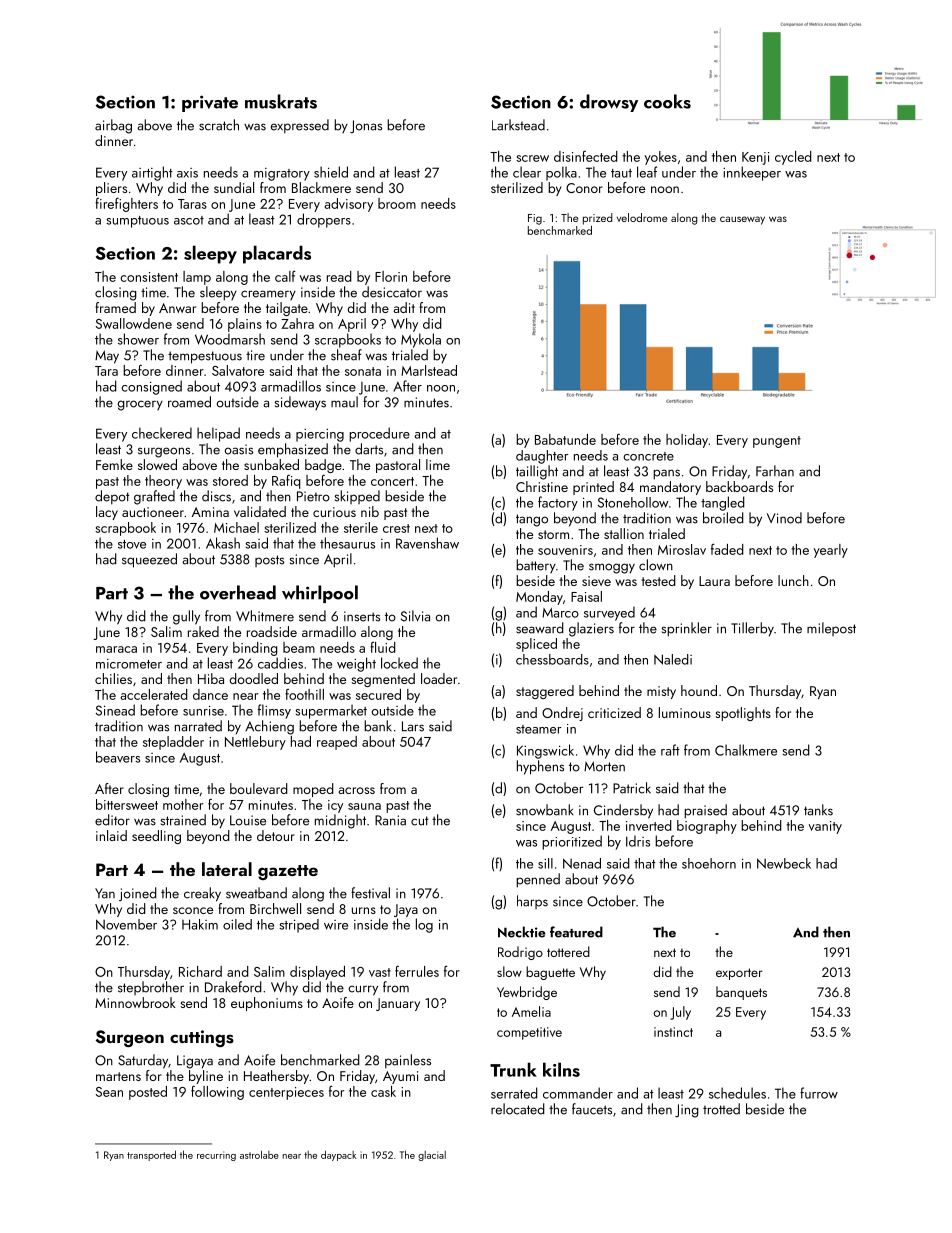 The height and width of the screenshot is (1233, 952). What do you see at coordinates (148, 1093) in the screenshot?
I see `posted` at bounding box center [148, 1093].
